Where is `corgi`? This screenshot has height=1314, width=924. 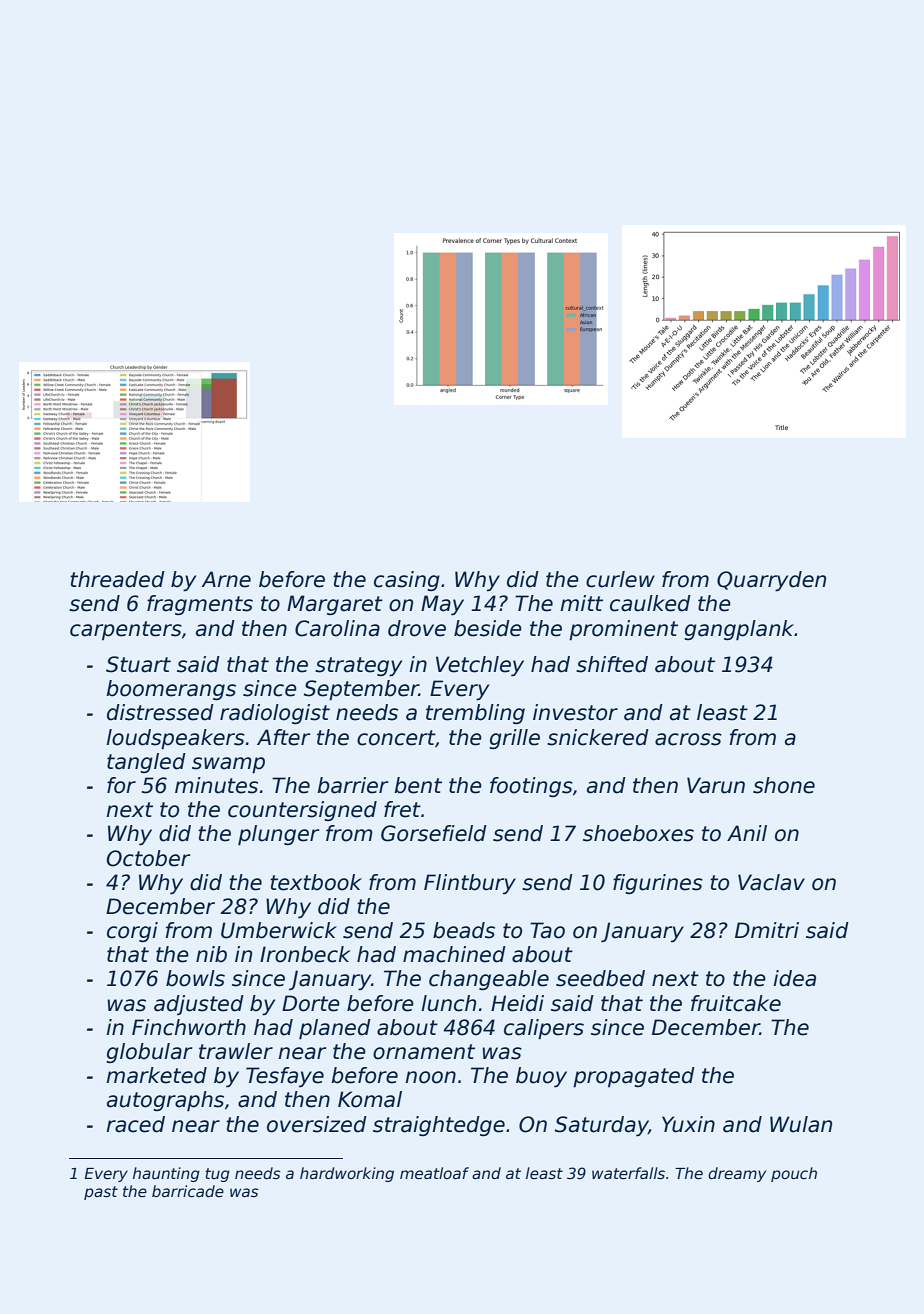 corgi is located at coordinates (132, 932).
